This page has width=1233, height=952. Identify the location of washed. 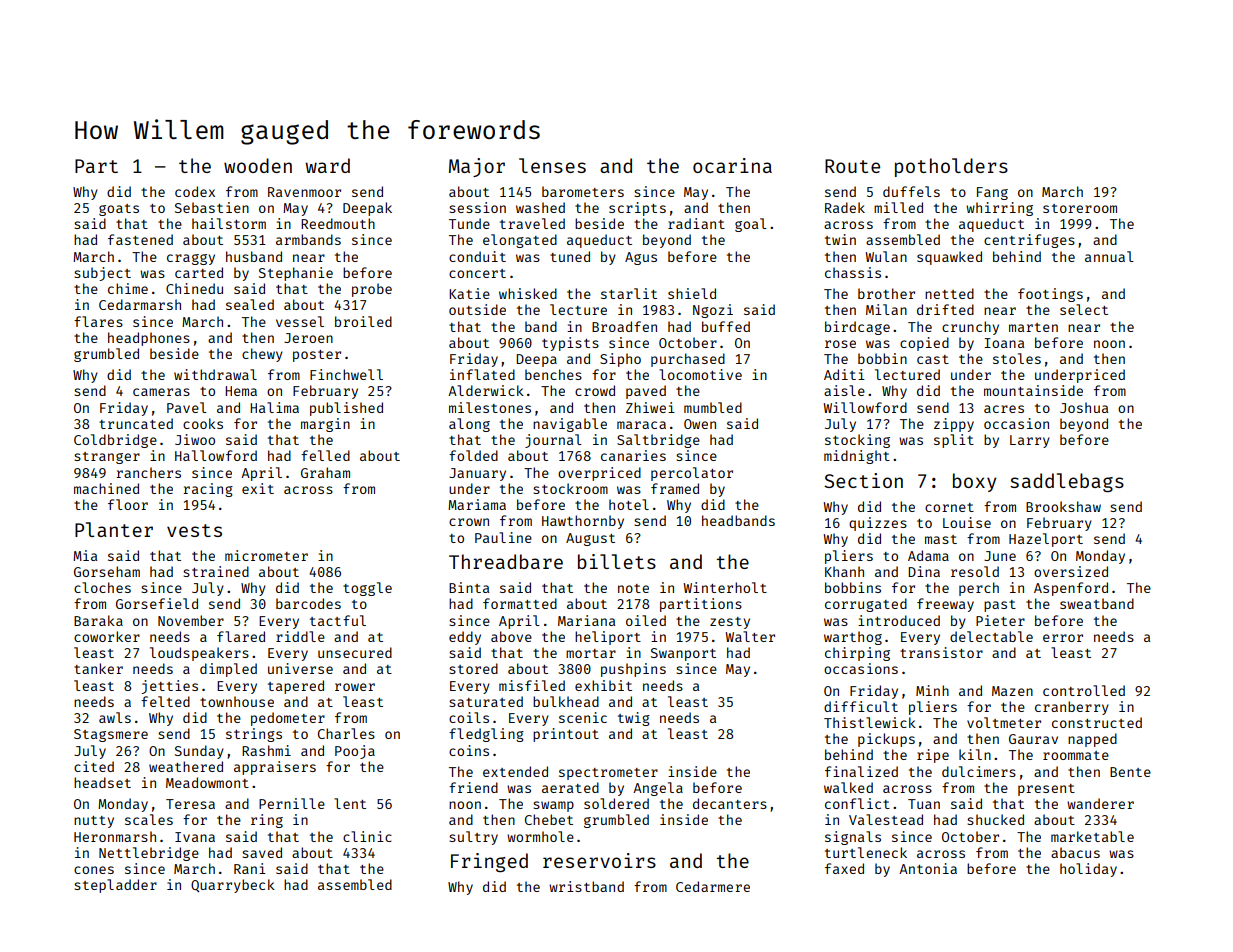
(540, 207).
